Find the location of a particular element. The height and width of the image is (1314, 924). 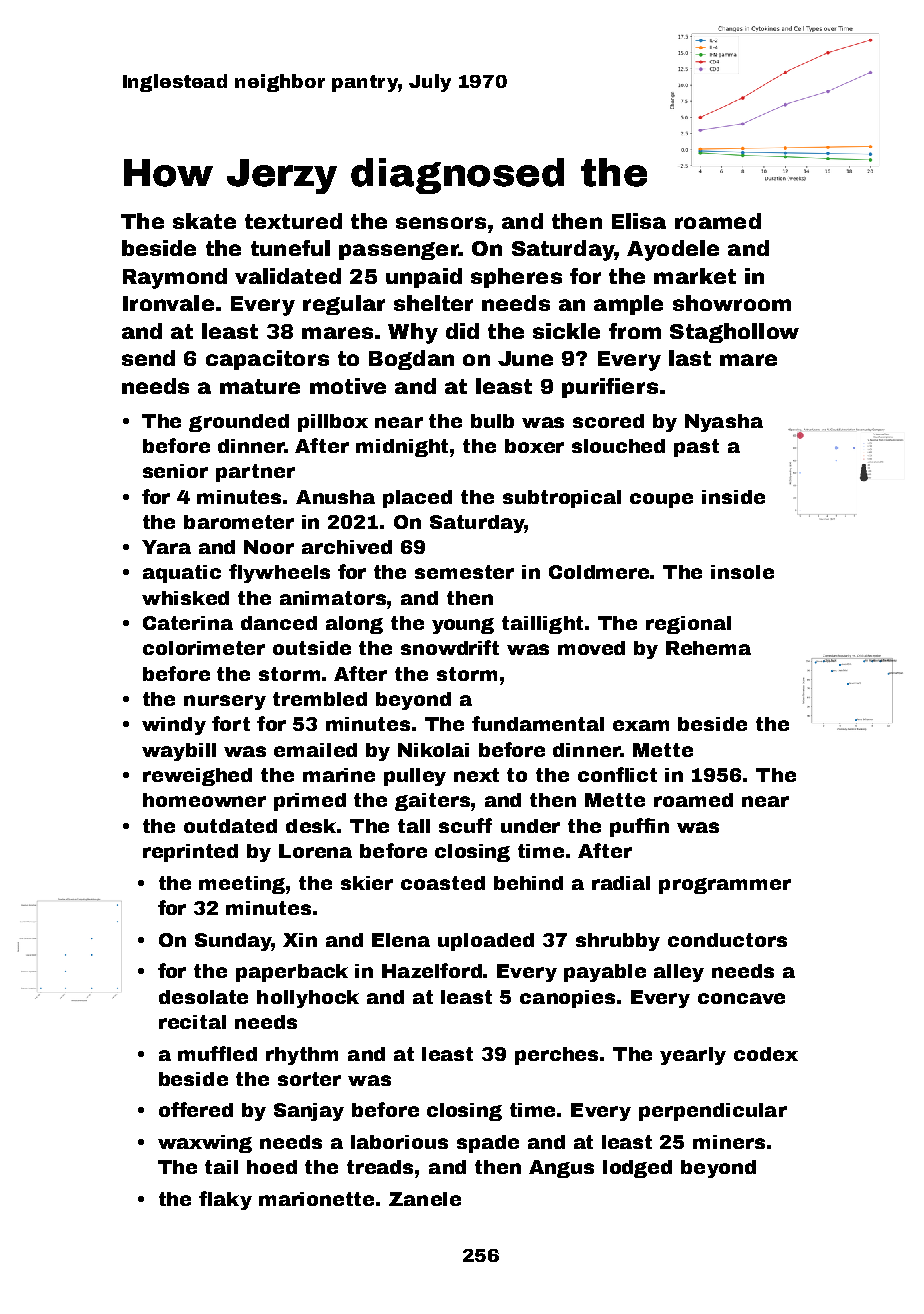

skier is located at coordinates (367, 883).
